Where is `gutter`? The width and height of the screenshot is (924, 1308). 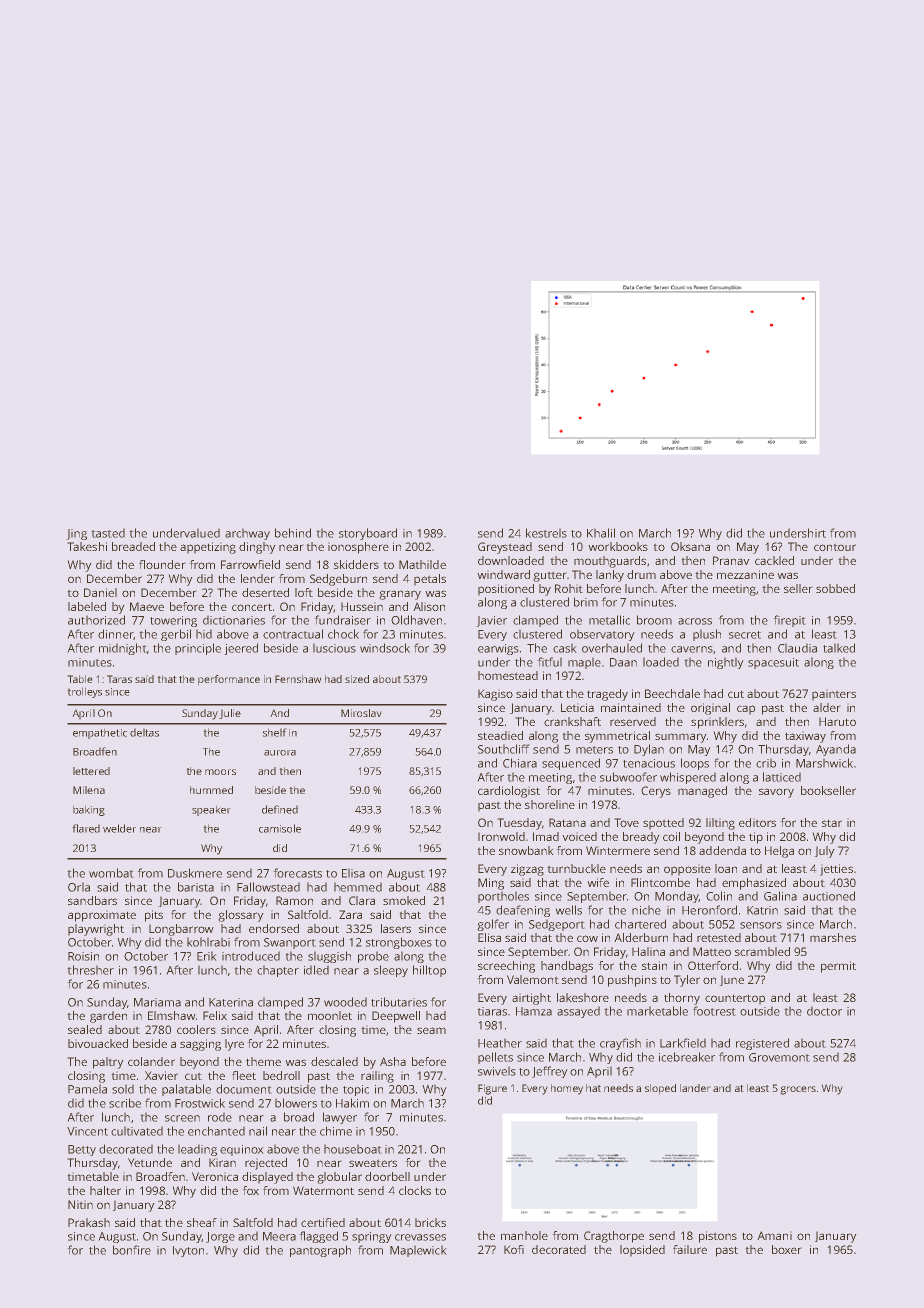
gutter is located at coordinates (550, 576).
